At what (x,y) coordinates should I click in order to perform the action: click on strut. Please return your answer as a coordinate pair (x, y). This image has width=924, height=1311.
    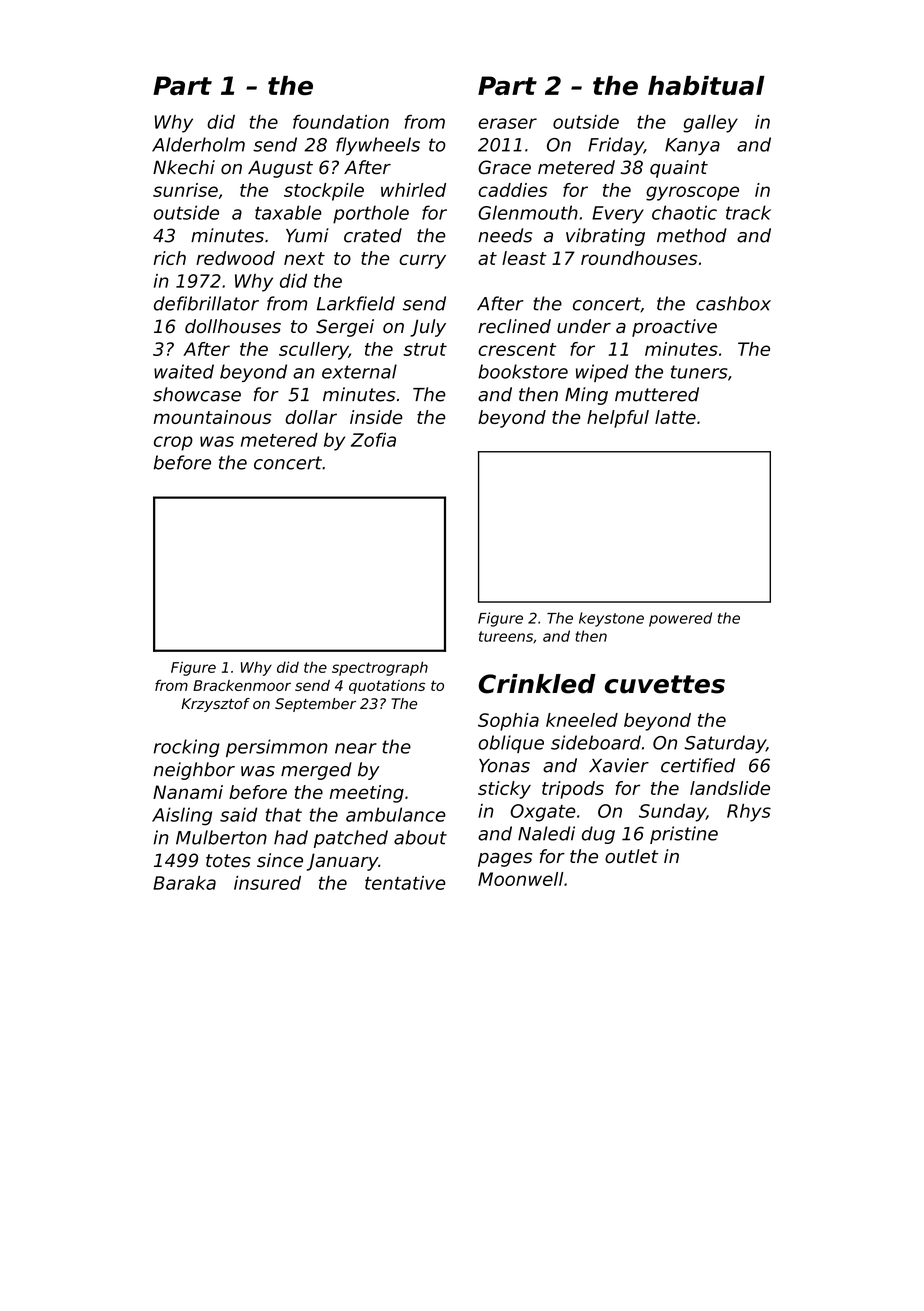
    Looking at the image, I should click on (425, 349).
